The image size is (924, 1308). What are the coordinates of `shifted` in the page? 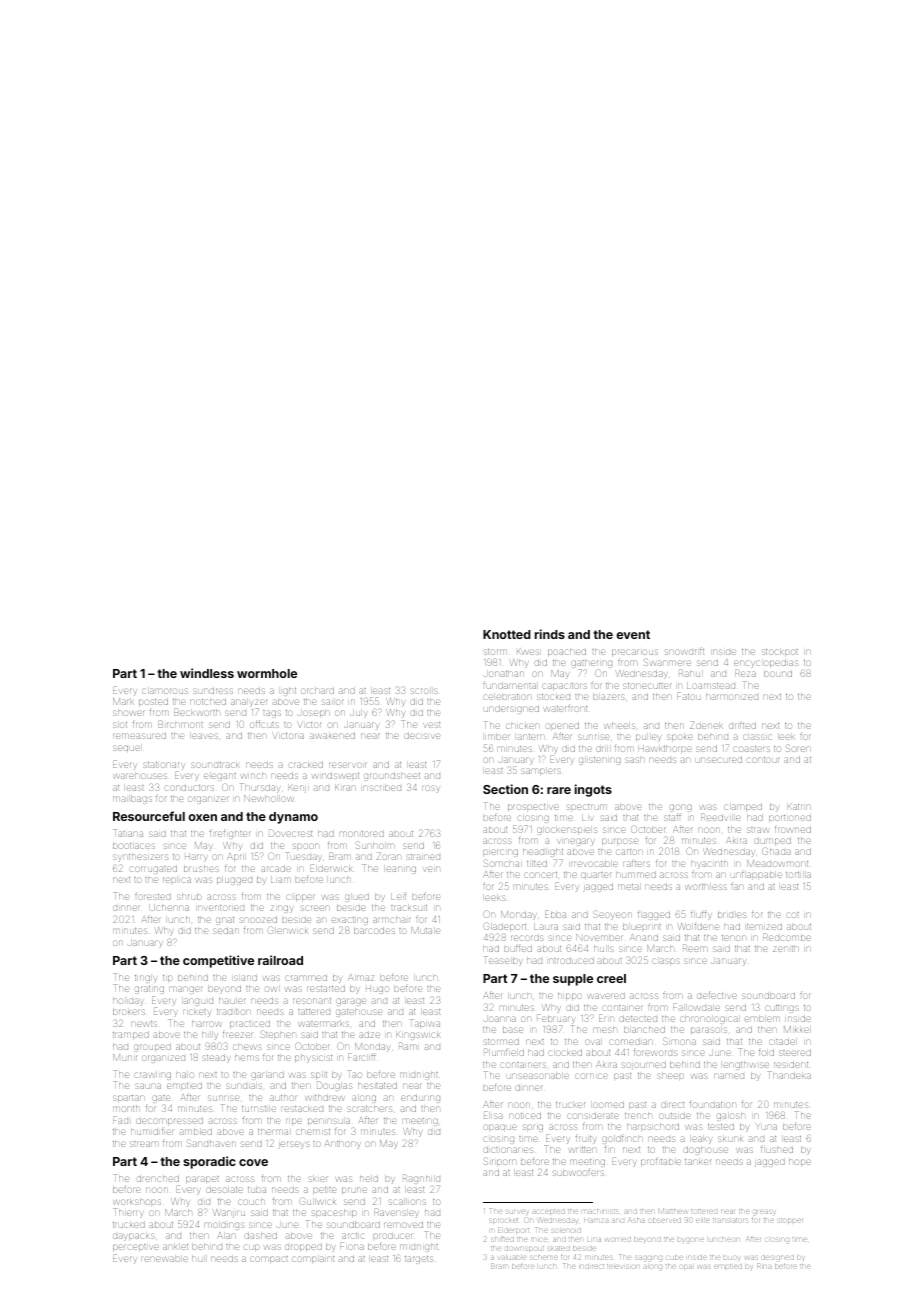 It's located at (502, 1239).
